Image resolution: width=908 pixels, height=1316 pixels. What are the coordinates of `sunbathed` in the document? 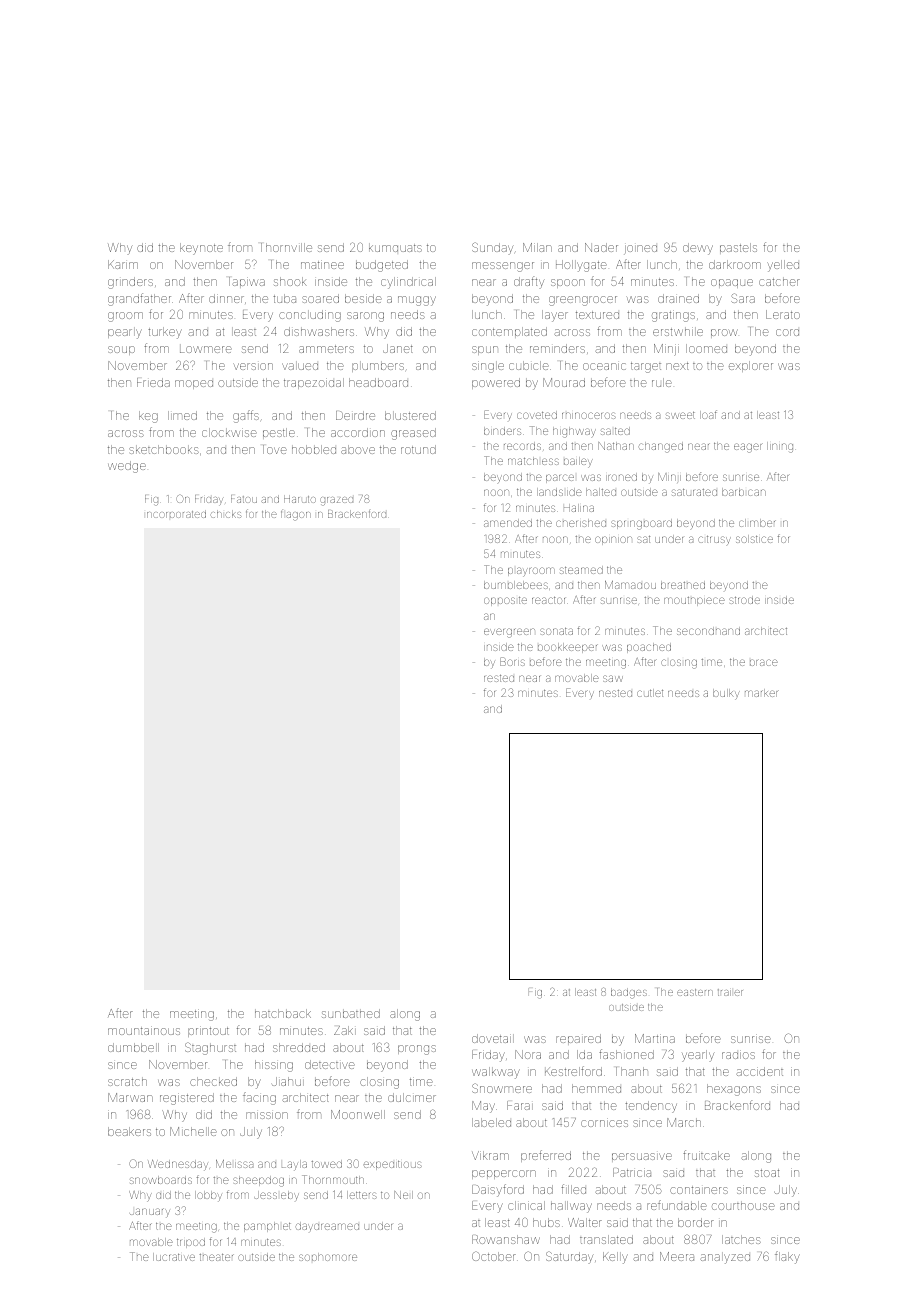 It's located at (351, 1013).
